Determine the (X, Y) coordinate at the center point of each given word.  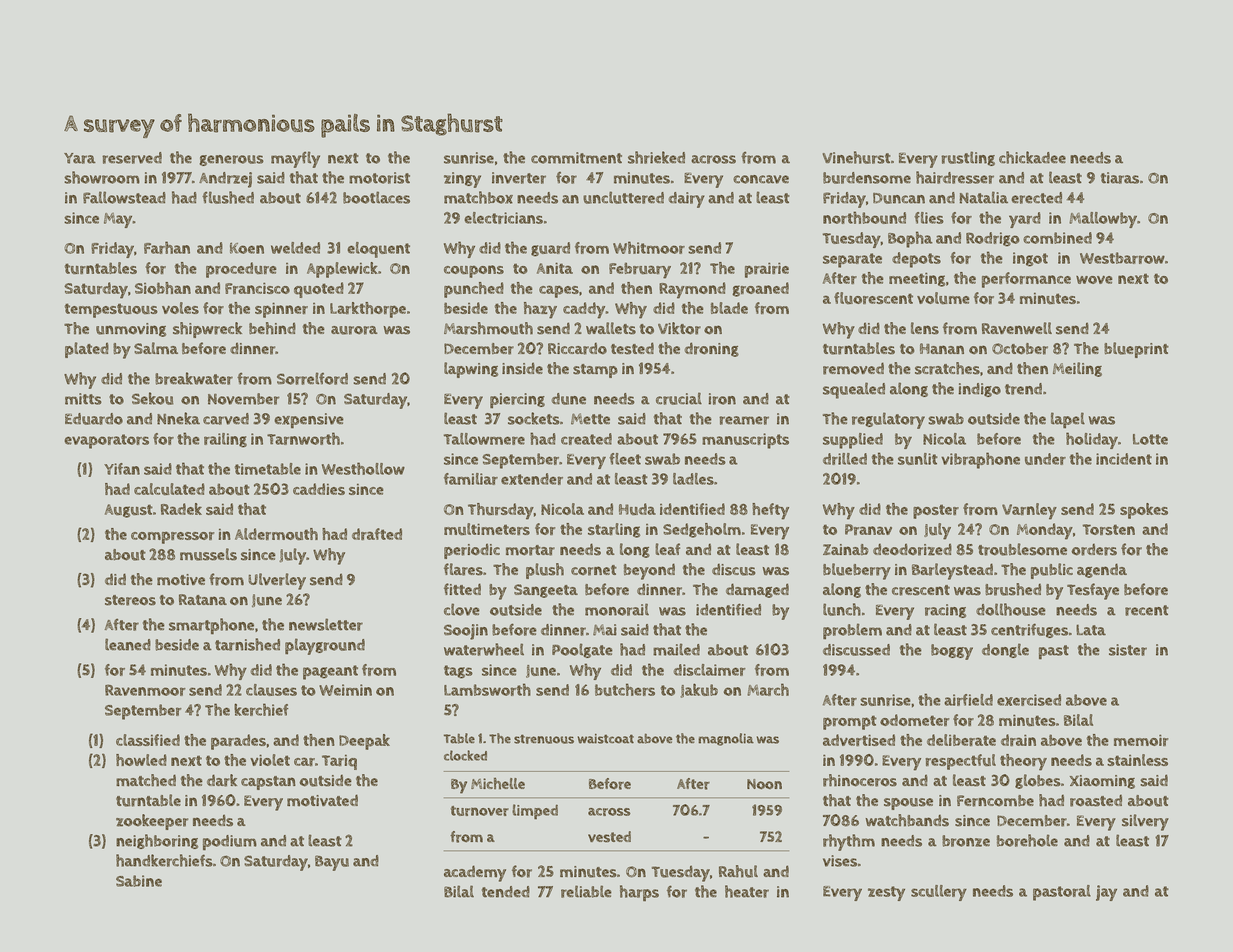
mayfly (295, 159)
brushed (1013, 589)
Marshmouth (488, 328)
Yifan (122, 469)
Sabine (139, 881)
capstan (268, 783)
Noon (764, 784)
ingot (1030, 259)
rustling (968, 158)
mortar (530, 550)
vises (840, 861)
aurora (354, 330)
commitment (576, 158)
